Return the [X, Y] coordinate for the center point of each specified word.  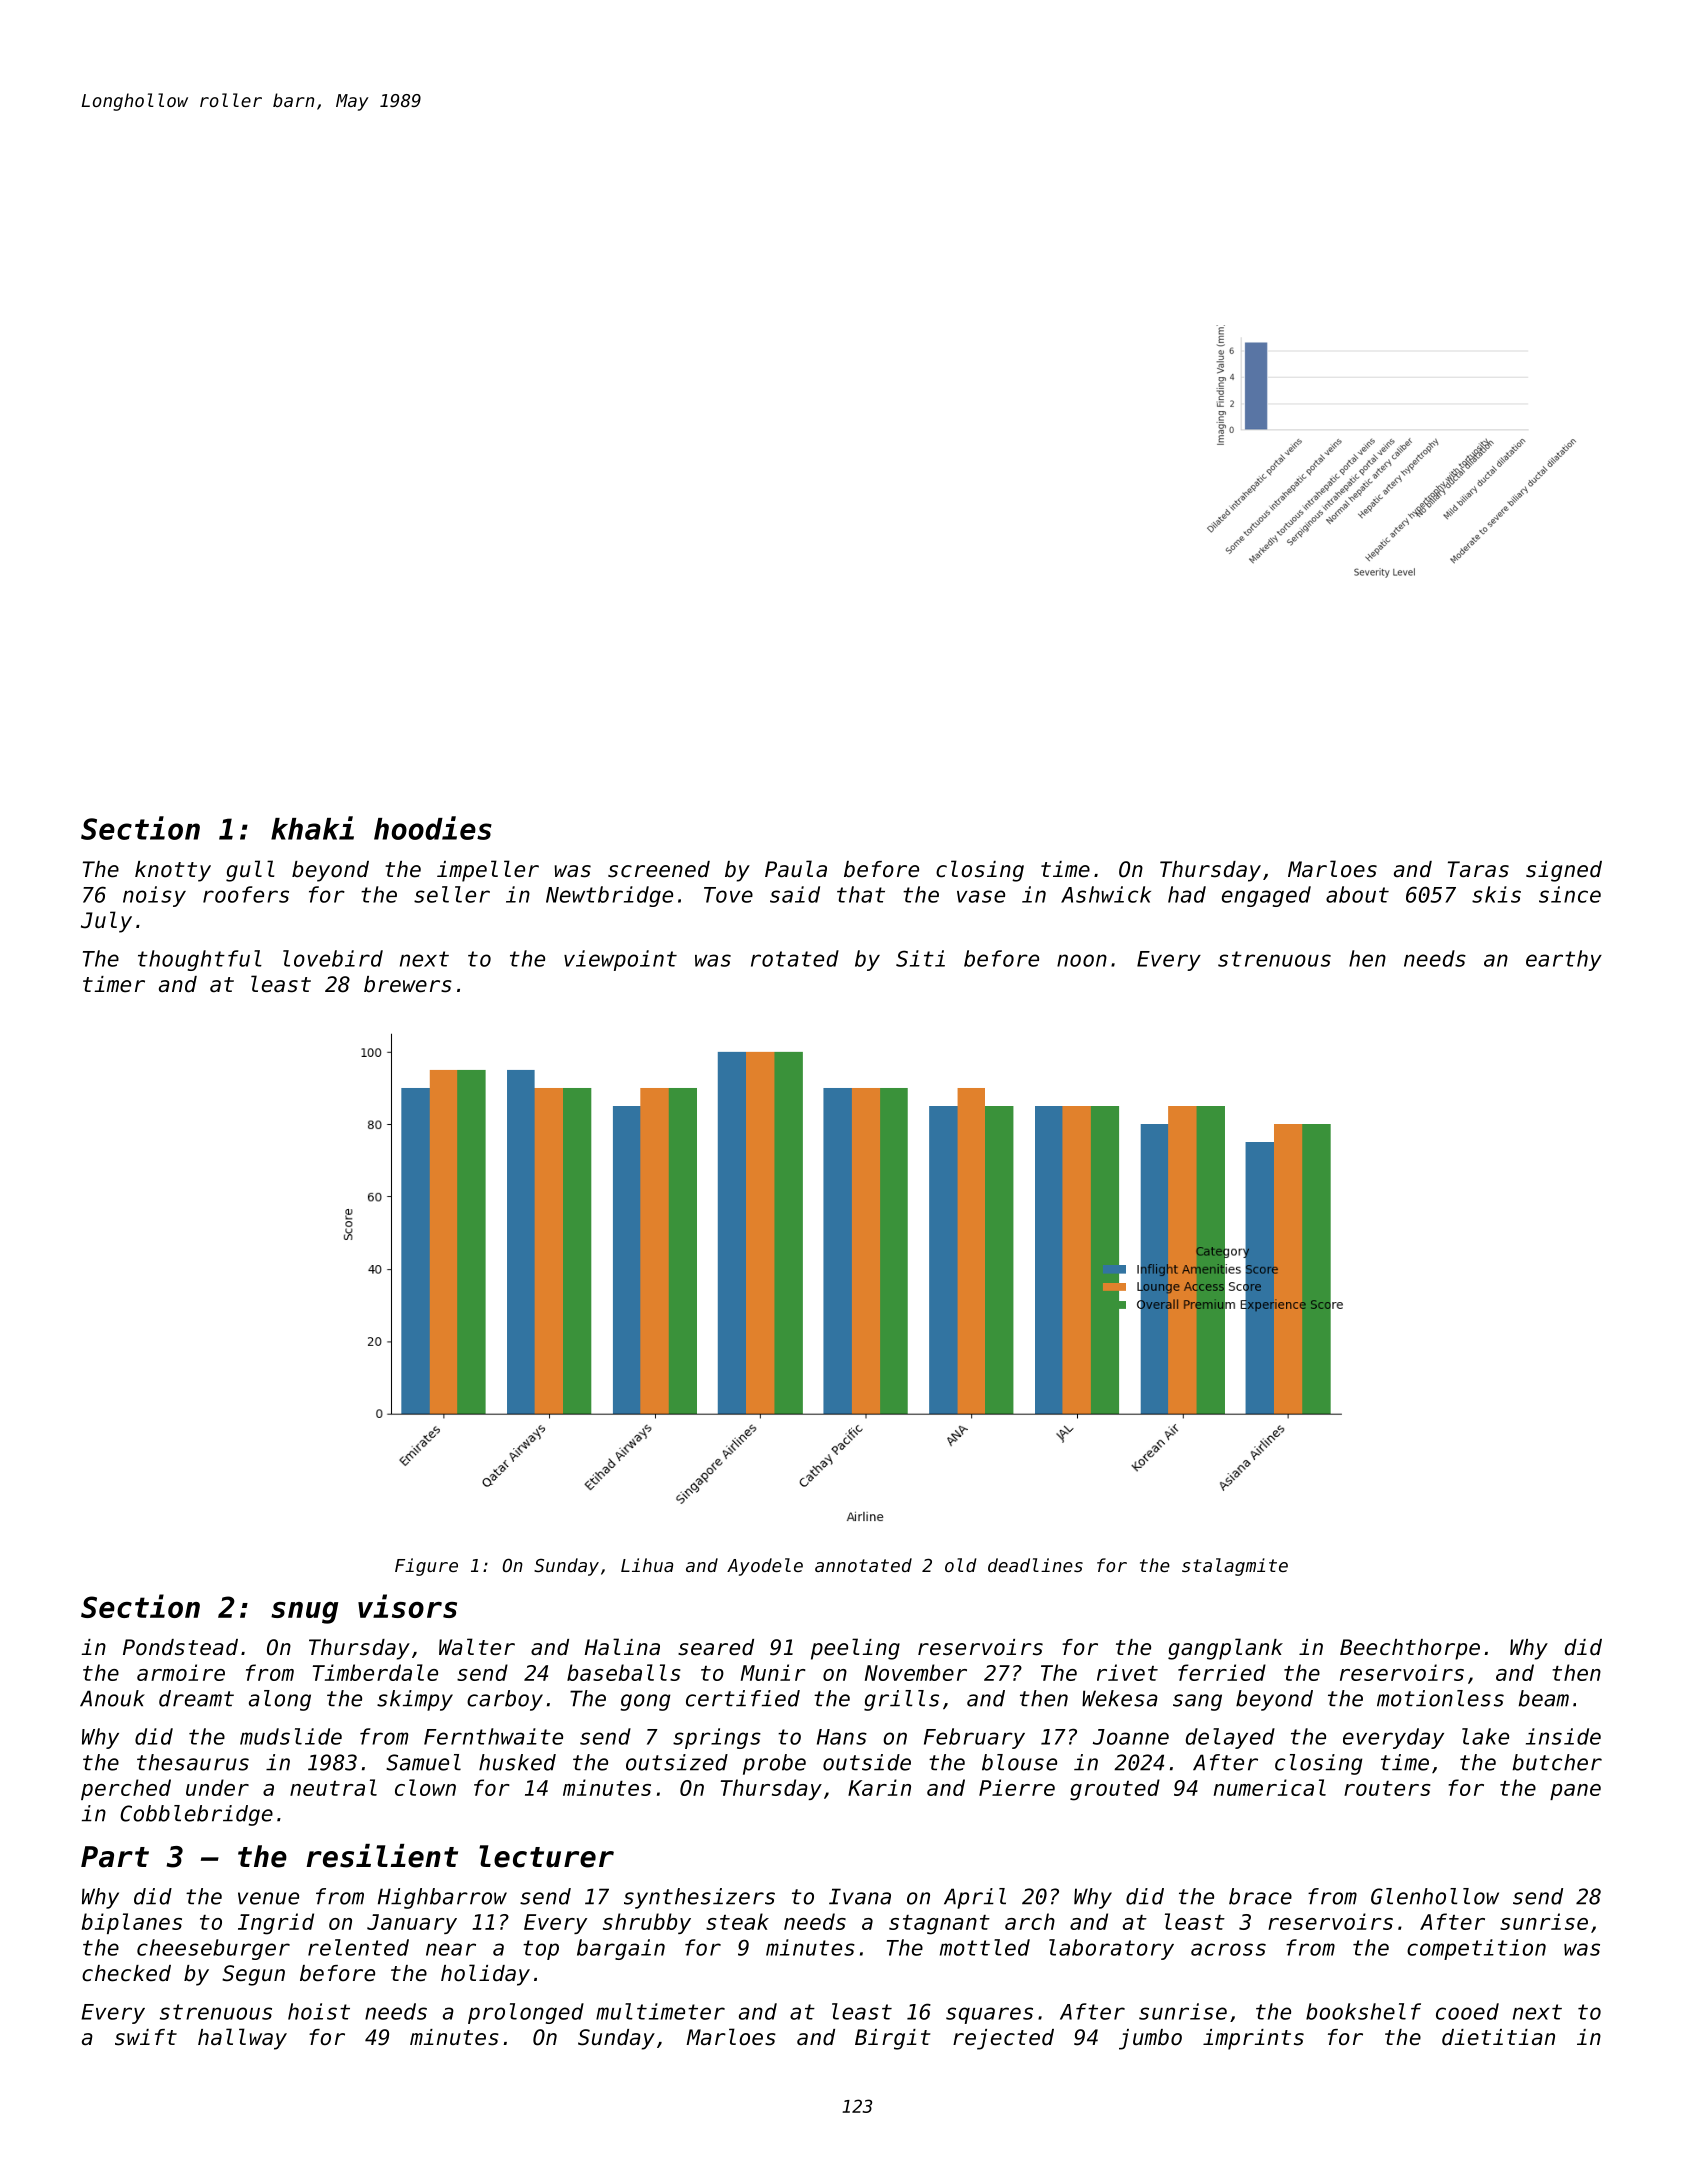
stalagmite [1235, 1567]
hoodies [433, 828]
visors [407, 1606]
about [1357, 894]
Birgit [893, 2039]
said [795, 894]
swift [146, 2037]
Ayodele [765, 1567]
